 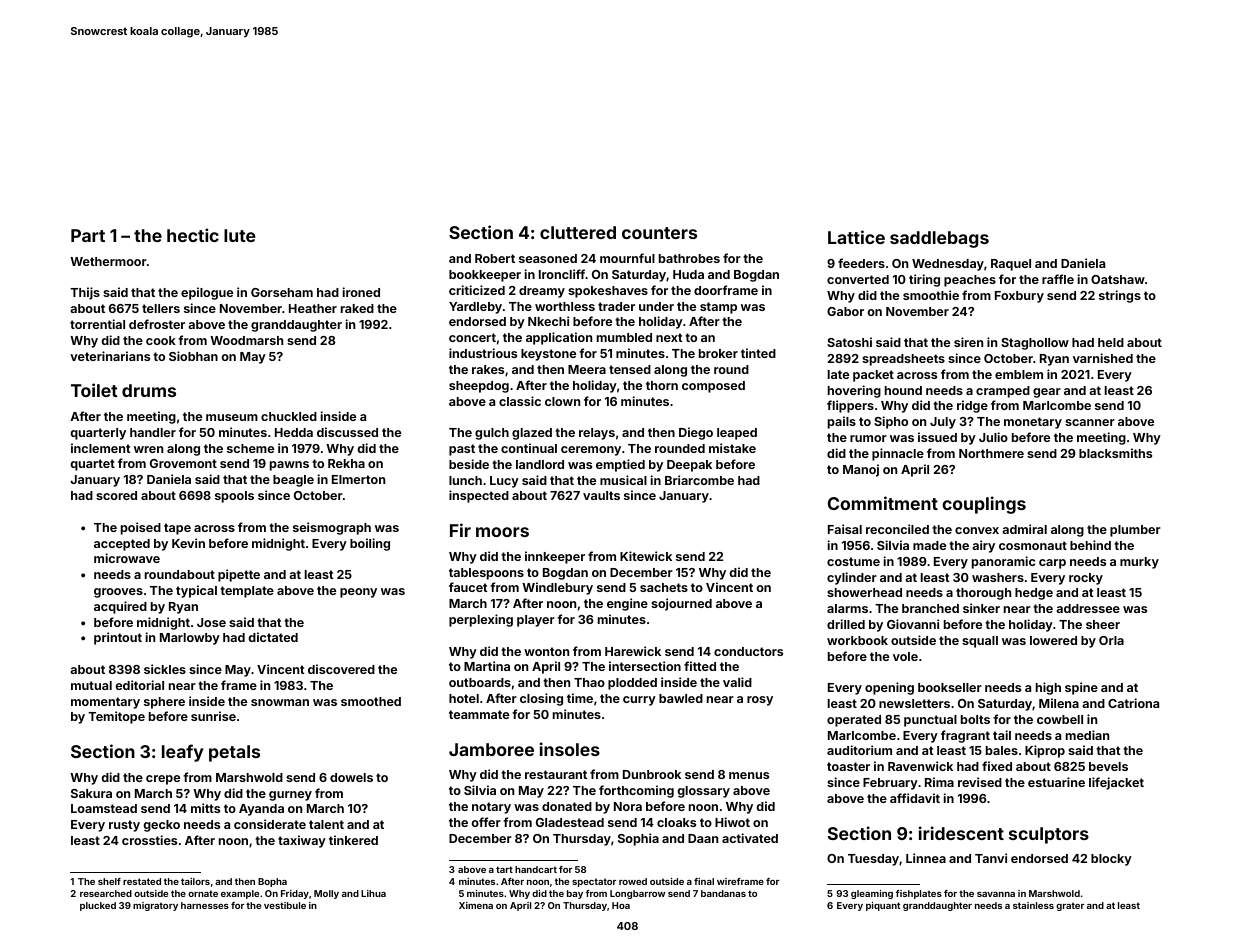 What do you see at coordinates (562, 274) in the screenshot?
I see `Ironcliff` at bounding box center [562, 274].
